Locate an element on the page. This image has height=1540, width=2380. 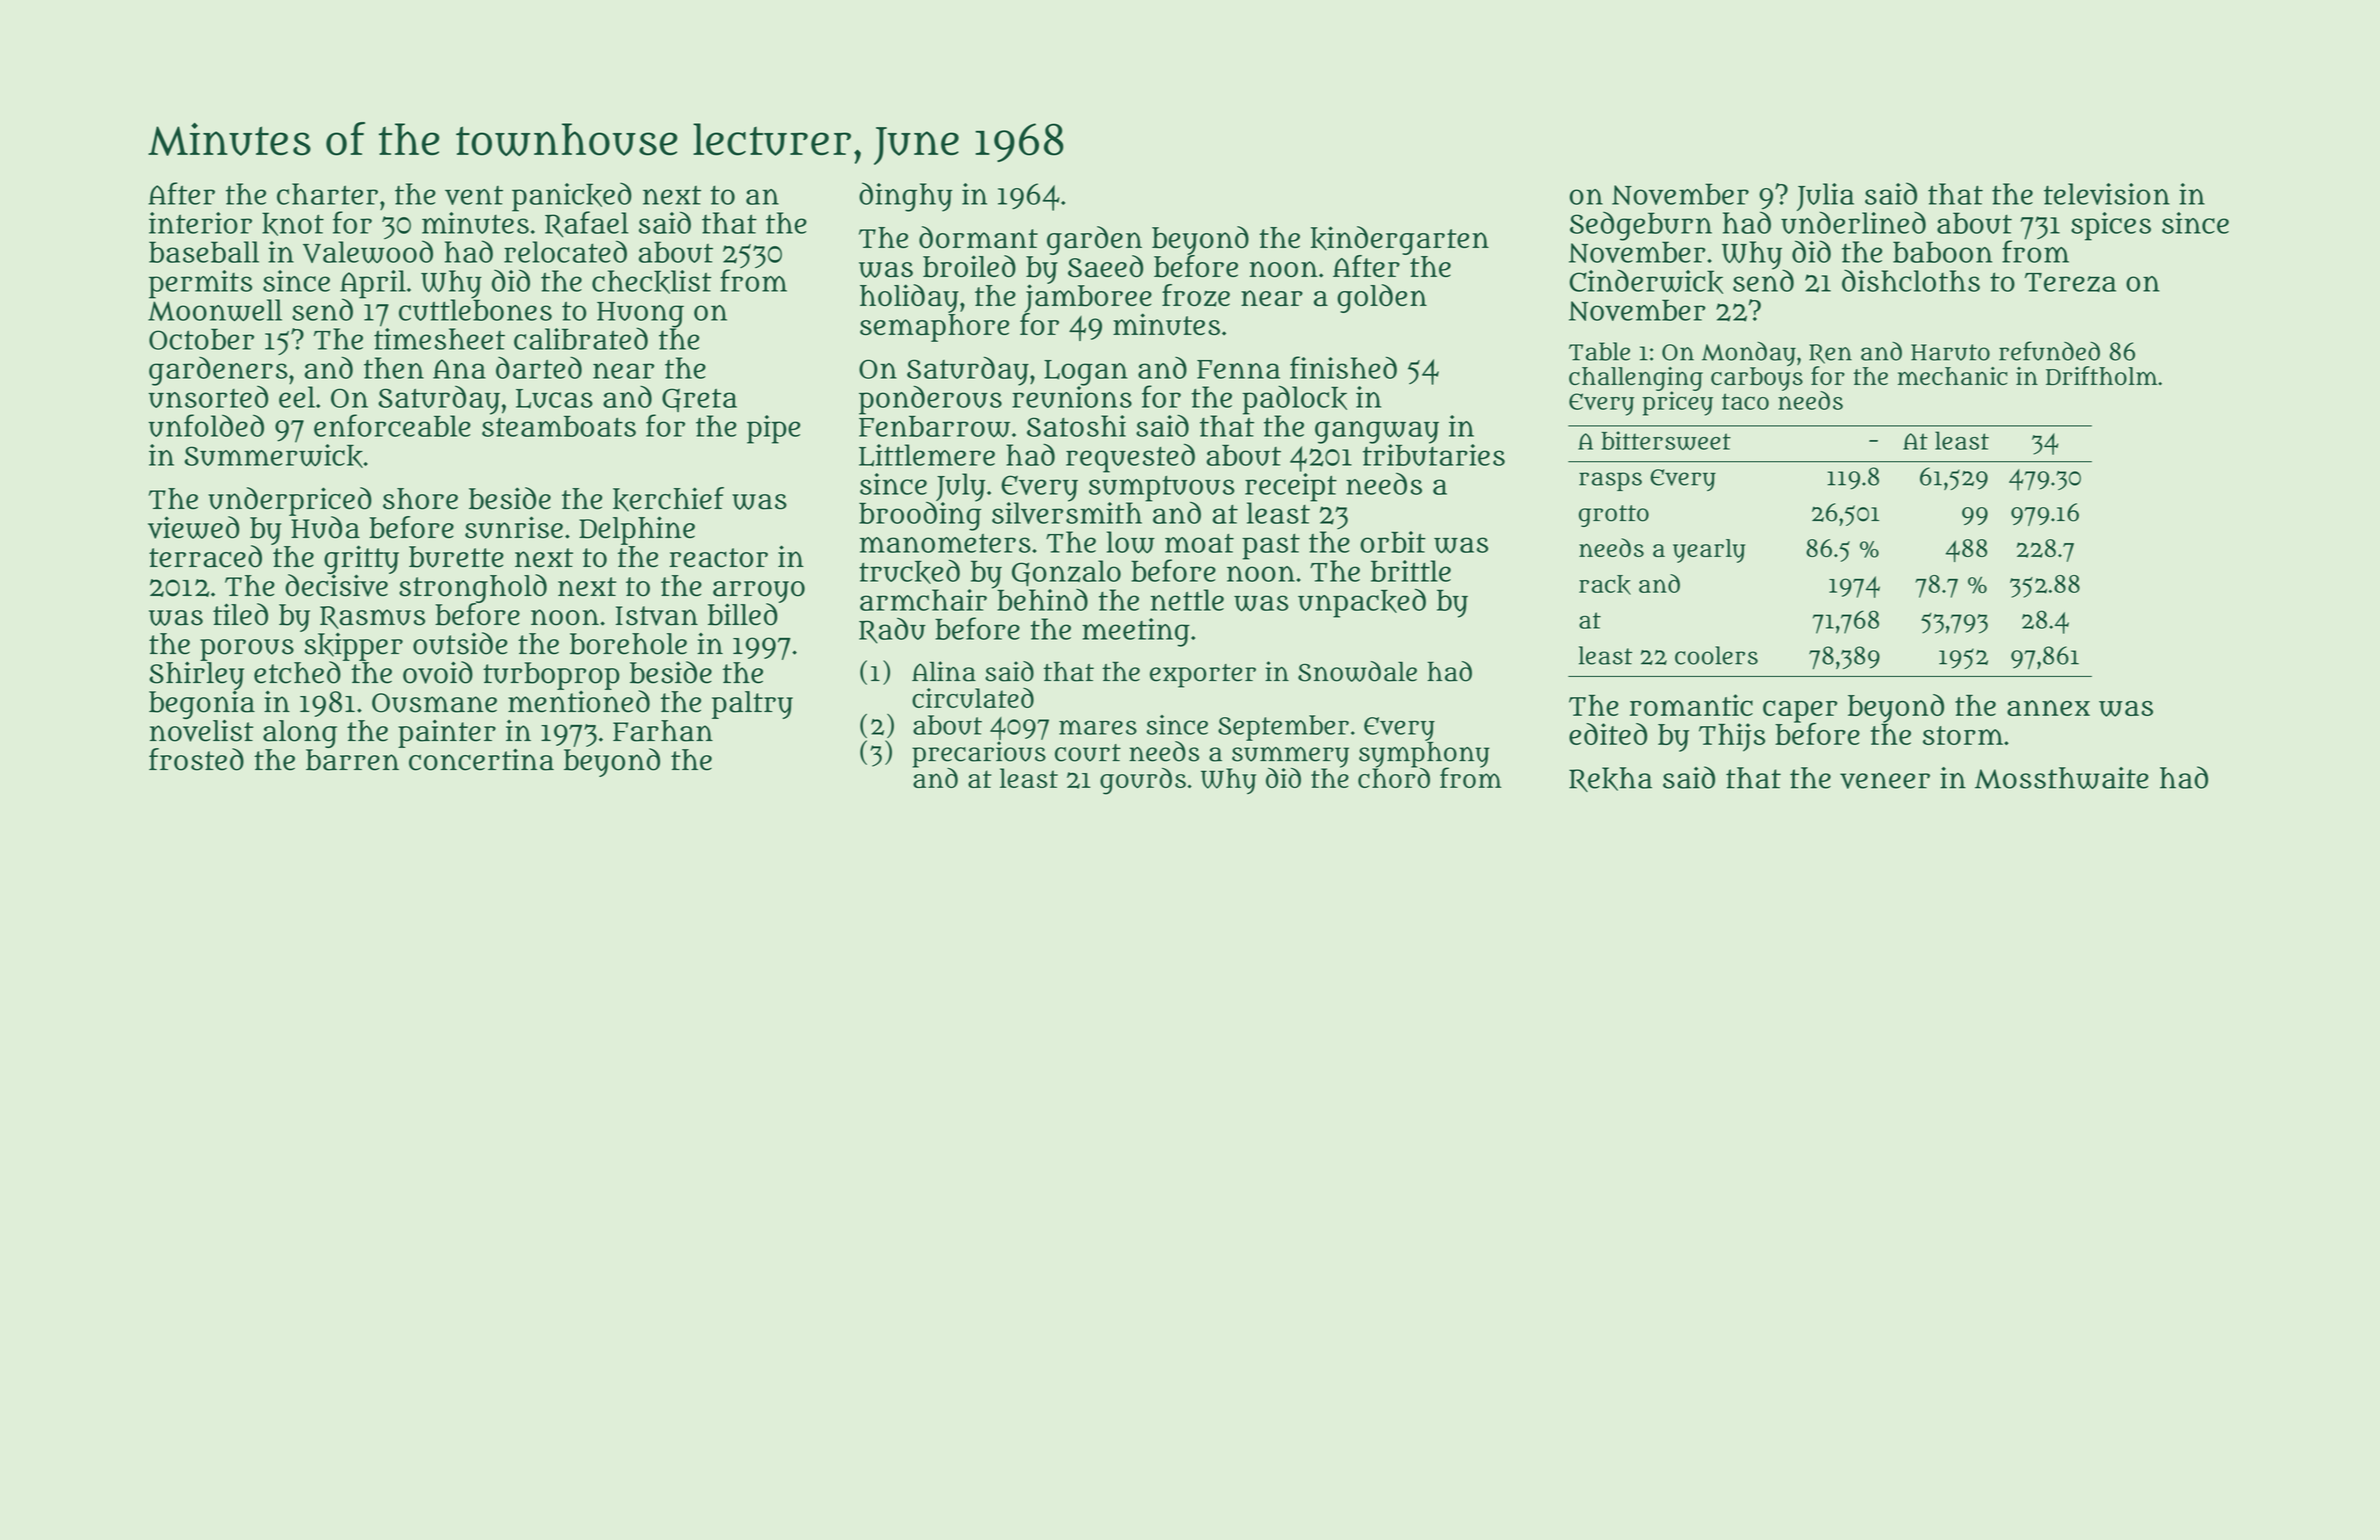
Saeed is located at coordinates (1105, 266).
